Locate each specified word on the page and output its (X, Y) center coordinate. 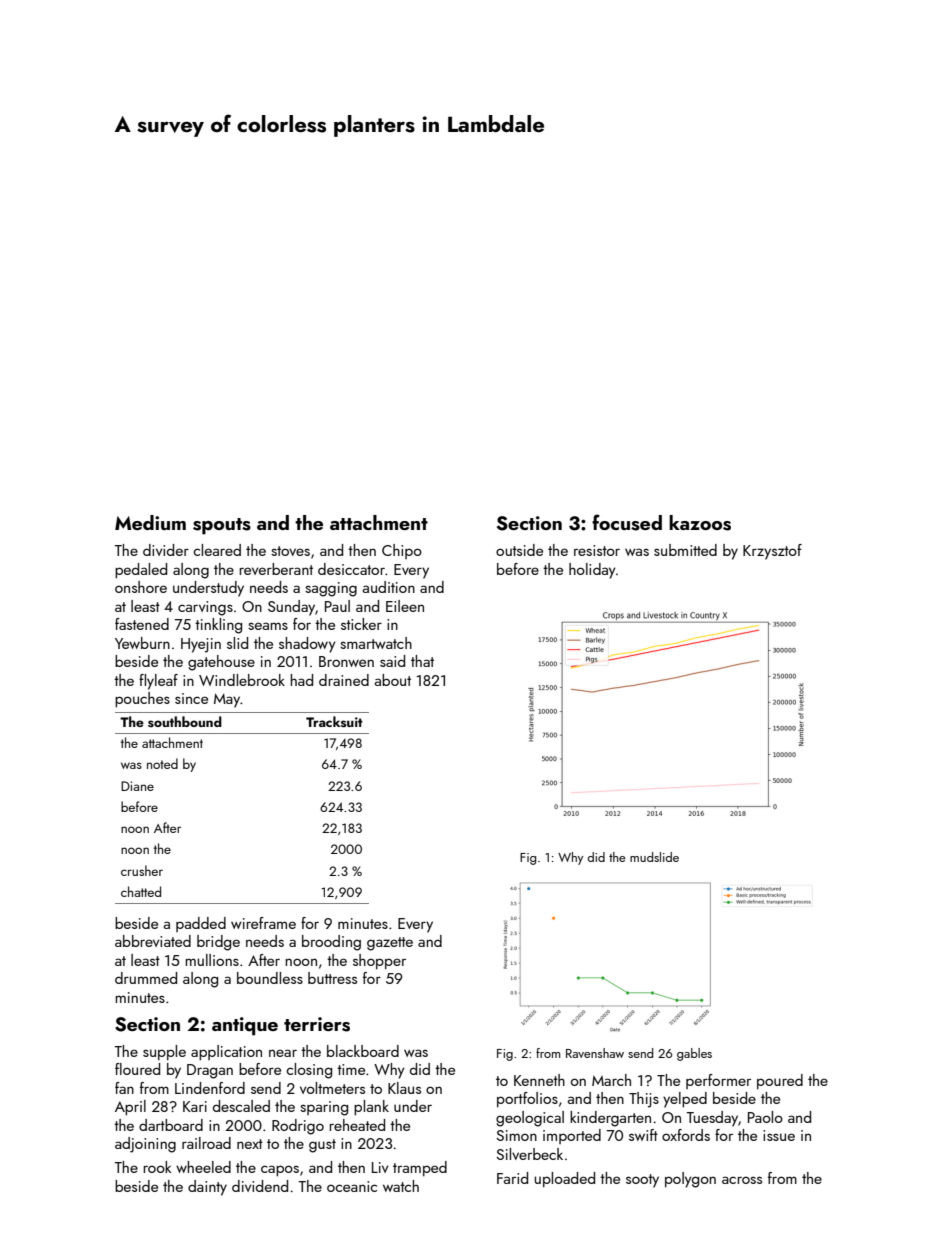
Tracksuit (334, 722)
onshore (141, 587)
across (742, 1180)
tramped (420, 1168)
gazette (390, 944)
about (392, 680)
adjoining (145, 1145)
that (422, 661)
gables (694, 1054)
